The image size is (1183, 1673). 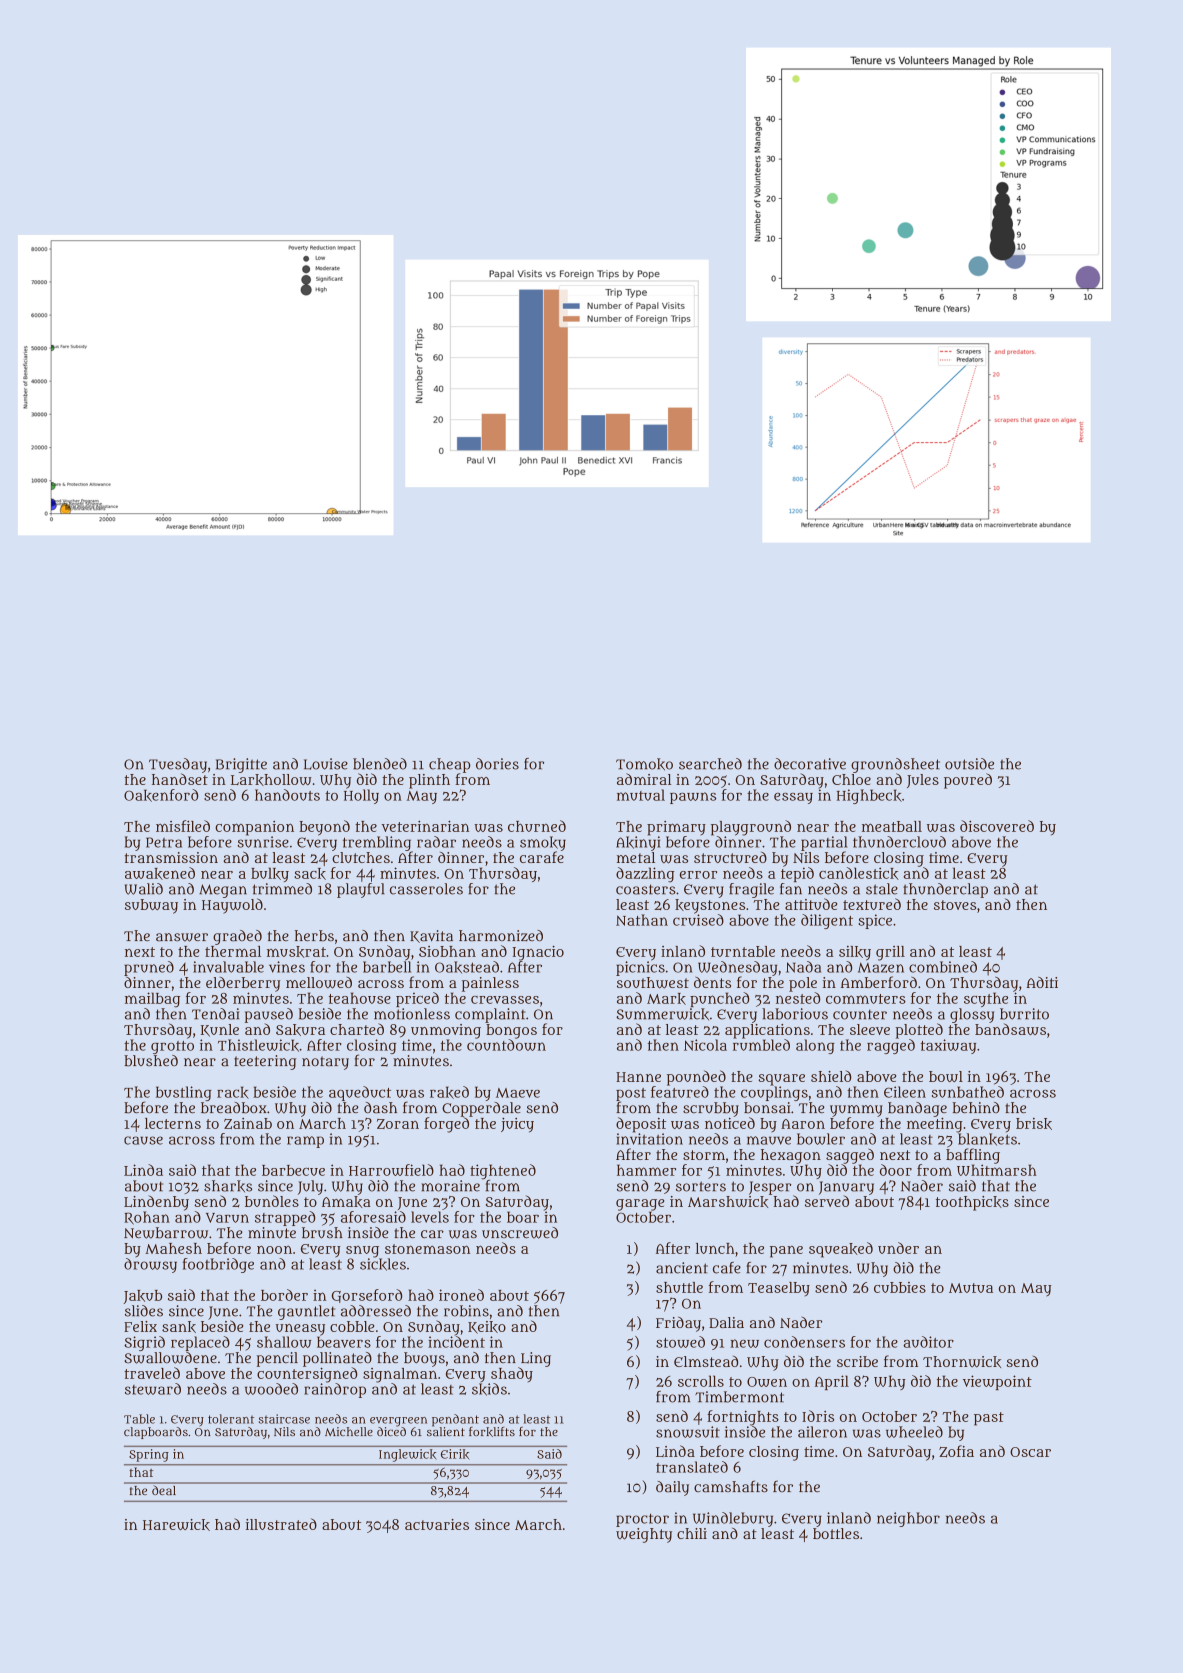 I want to click on illustrated, so click(x=281, y=1524).
